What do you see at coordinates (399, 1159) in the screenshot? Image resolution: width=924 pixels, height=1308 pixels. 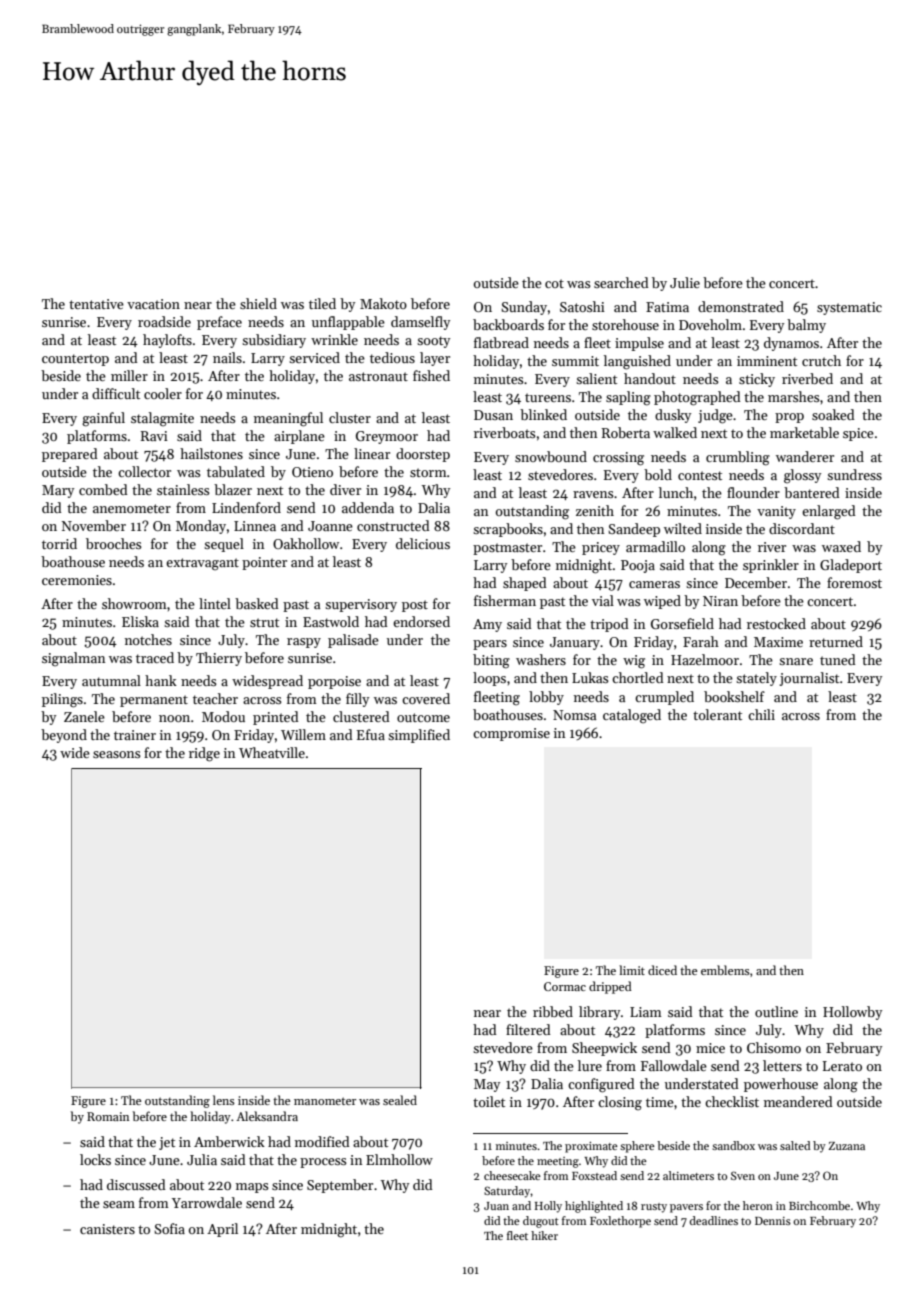 I see `Elmhollow` at bounding box center [399, 1159].
